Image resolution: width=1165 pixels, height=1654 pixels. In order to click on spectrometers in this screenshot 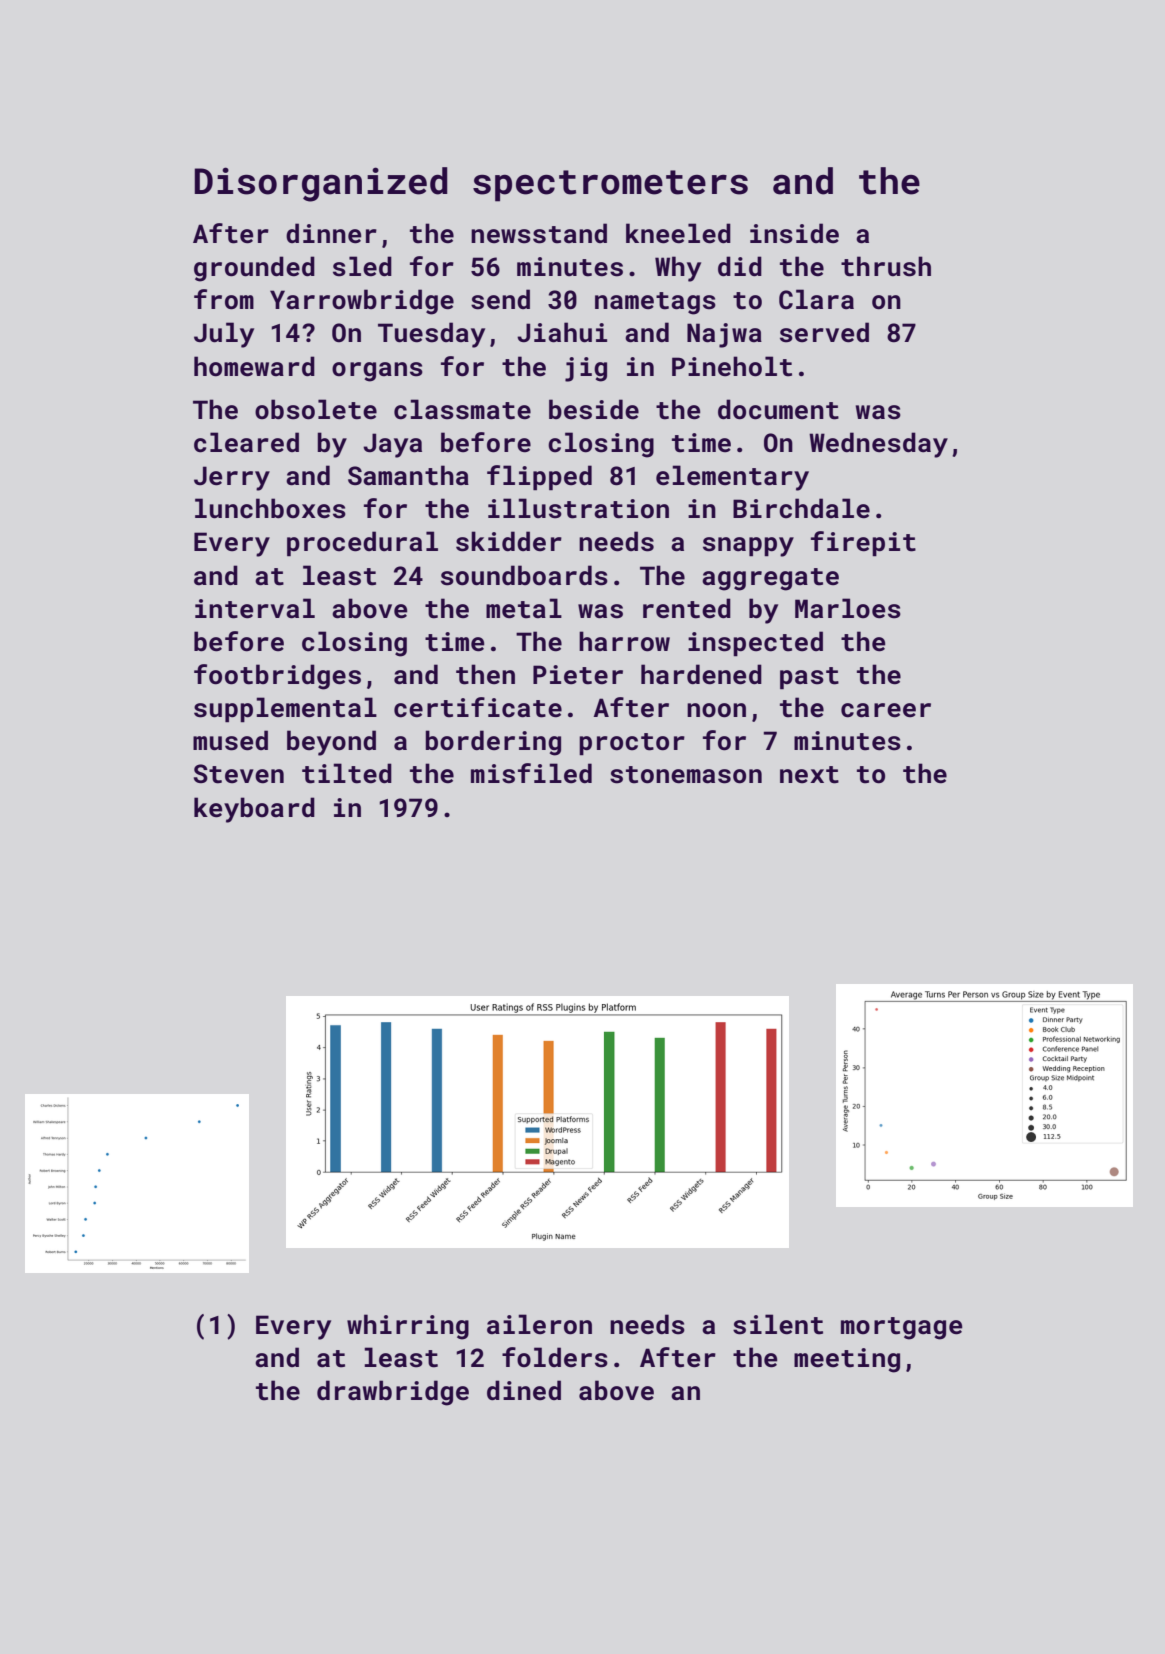, I will do `click(610, 186)`.
